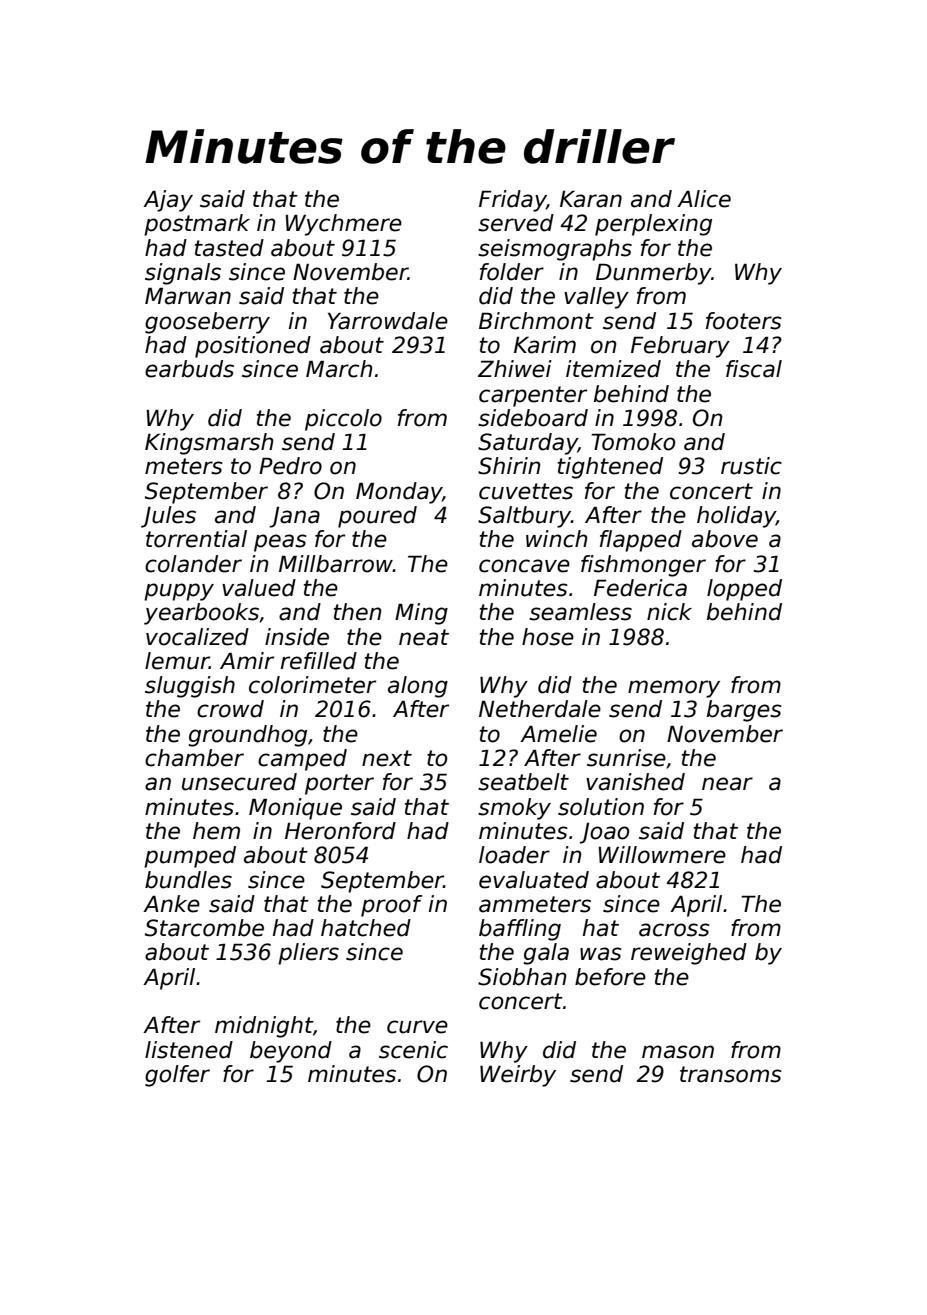  I want to click on Weirby, so click(518, 1076).
